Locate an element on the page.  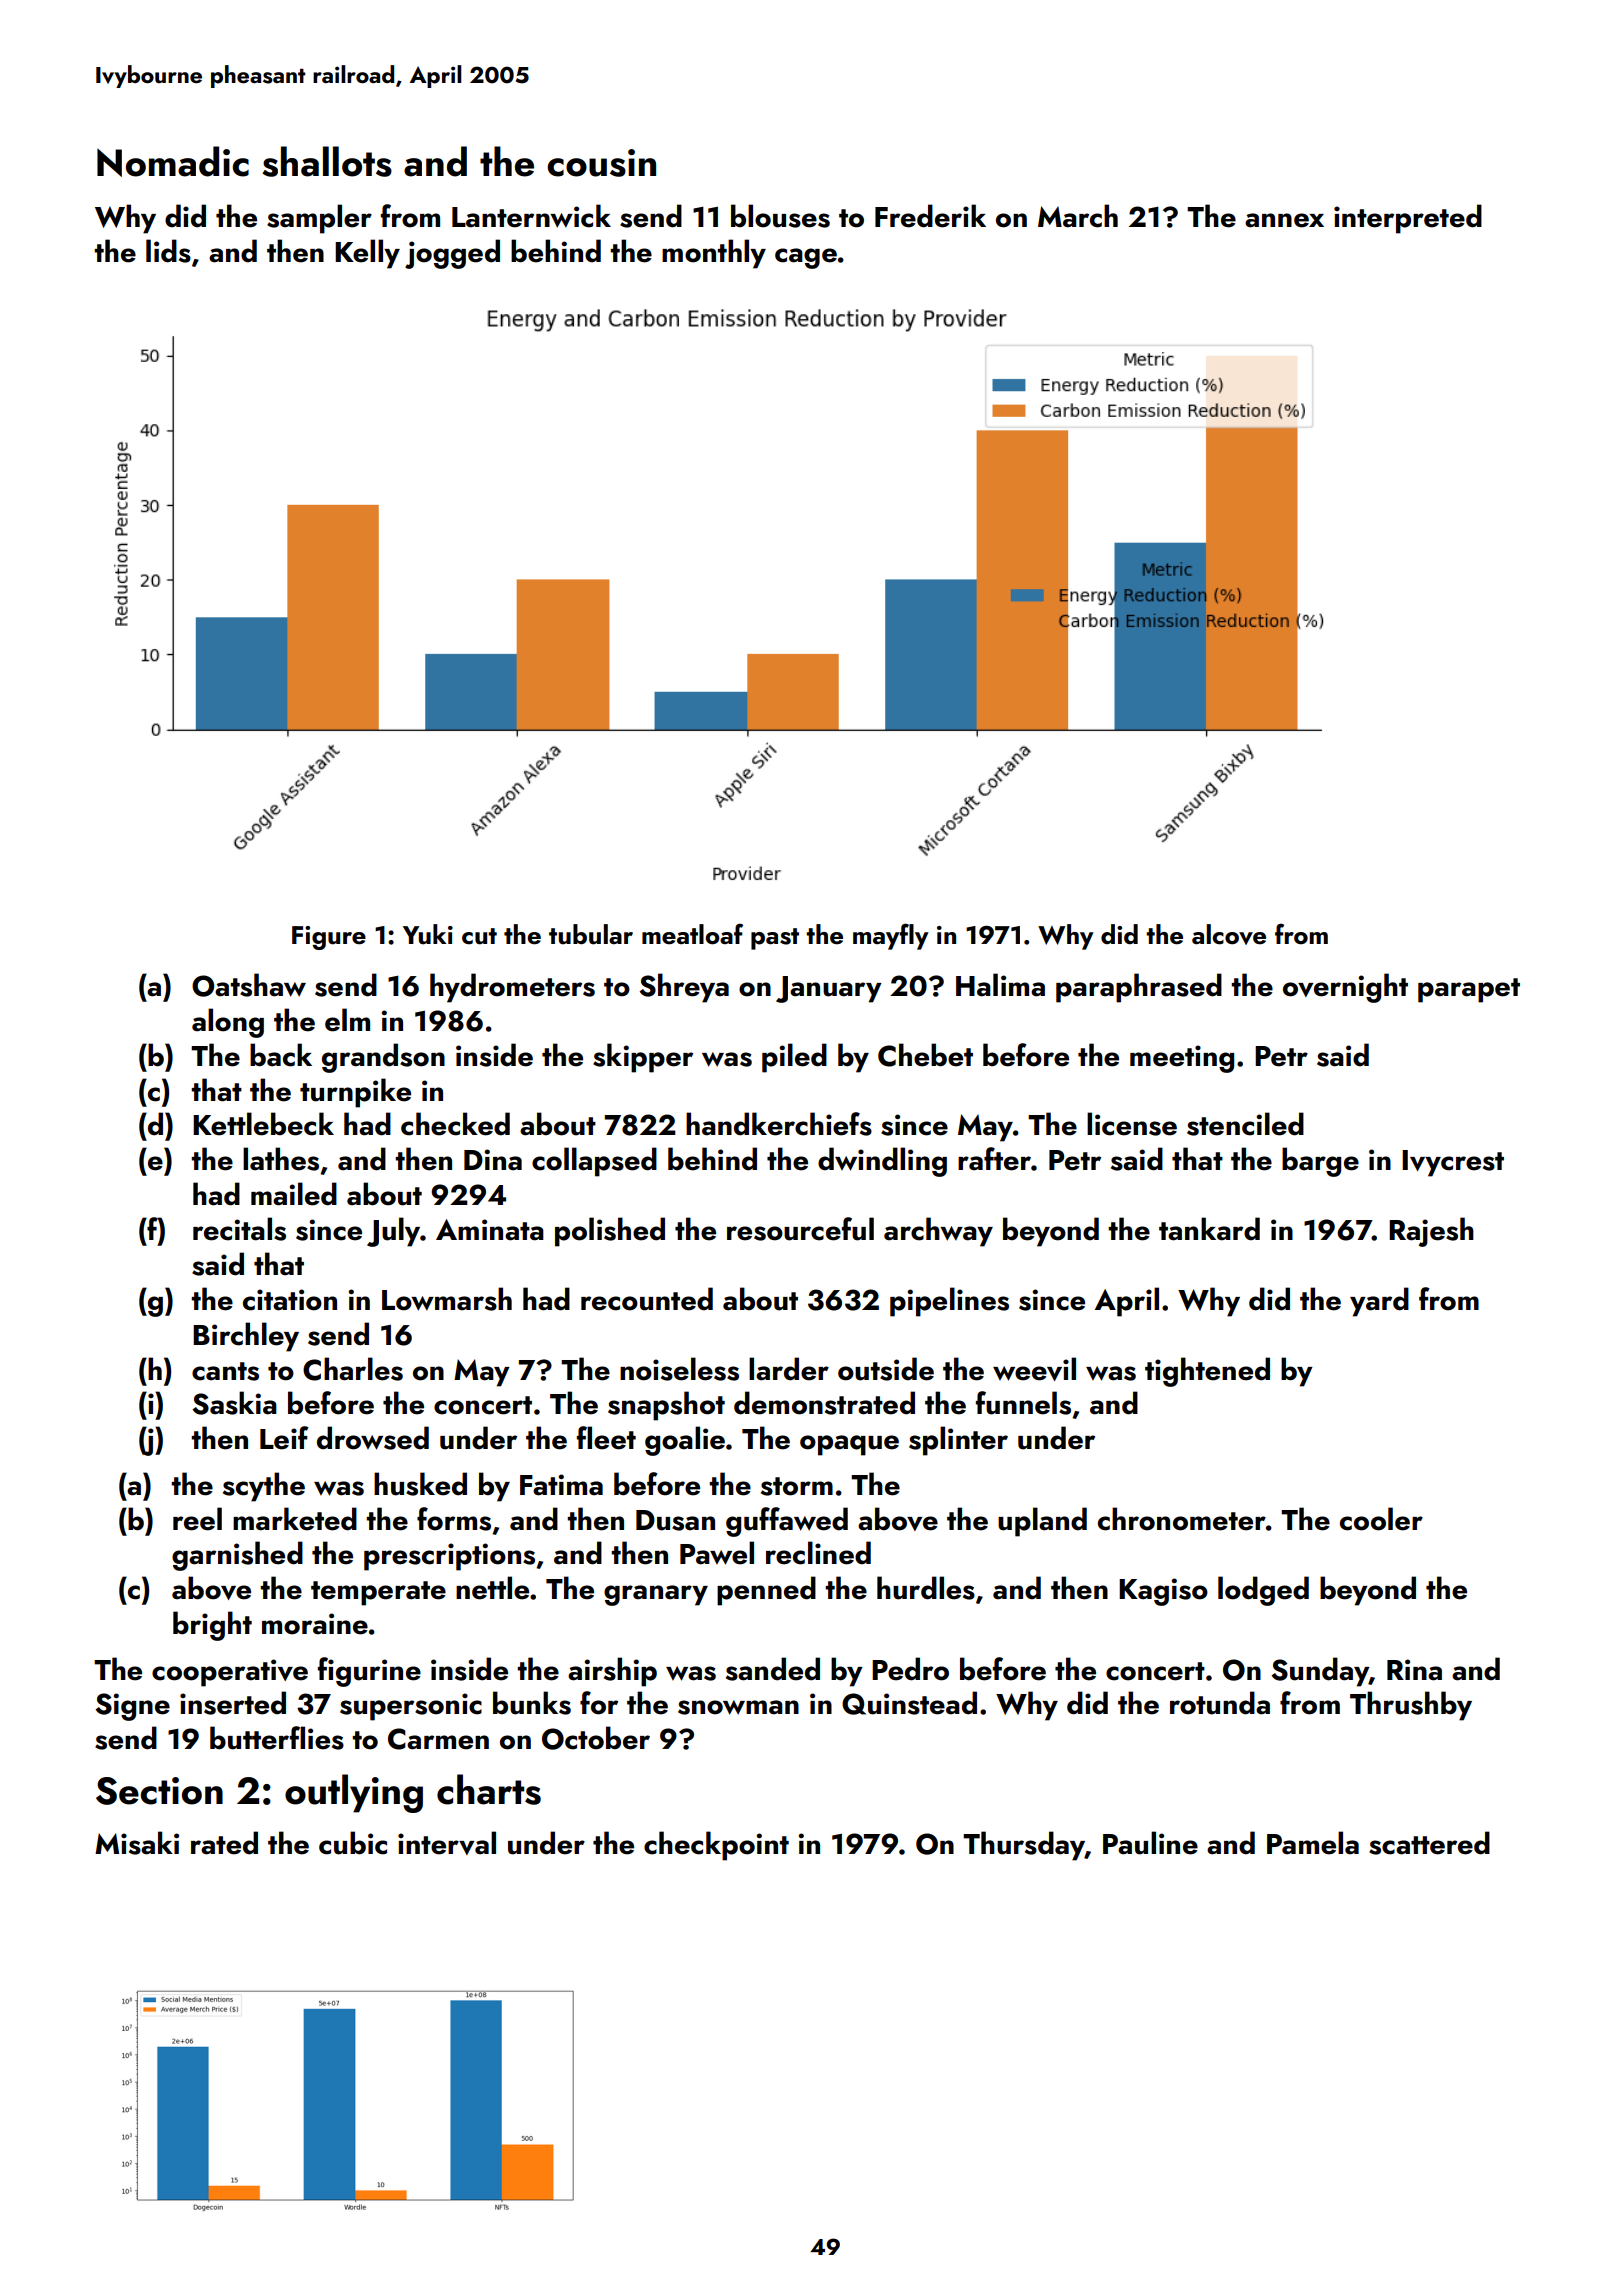
cousin is located at coordinates (601, 163).
